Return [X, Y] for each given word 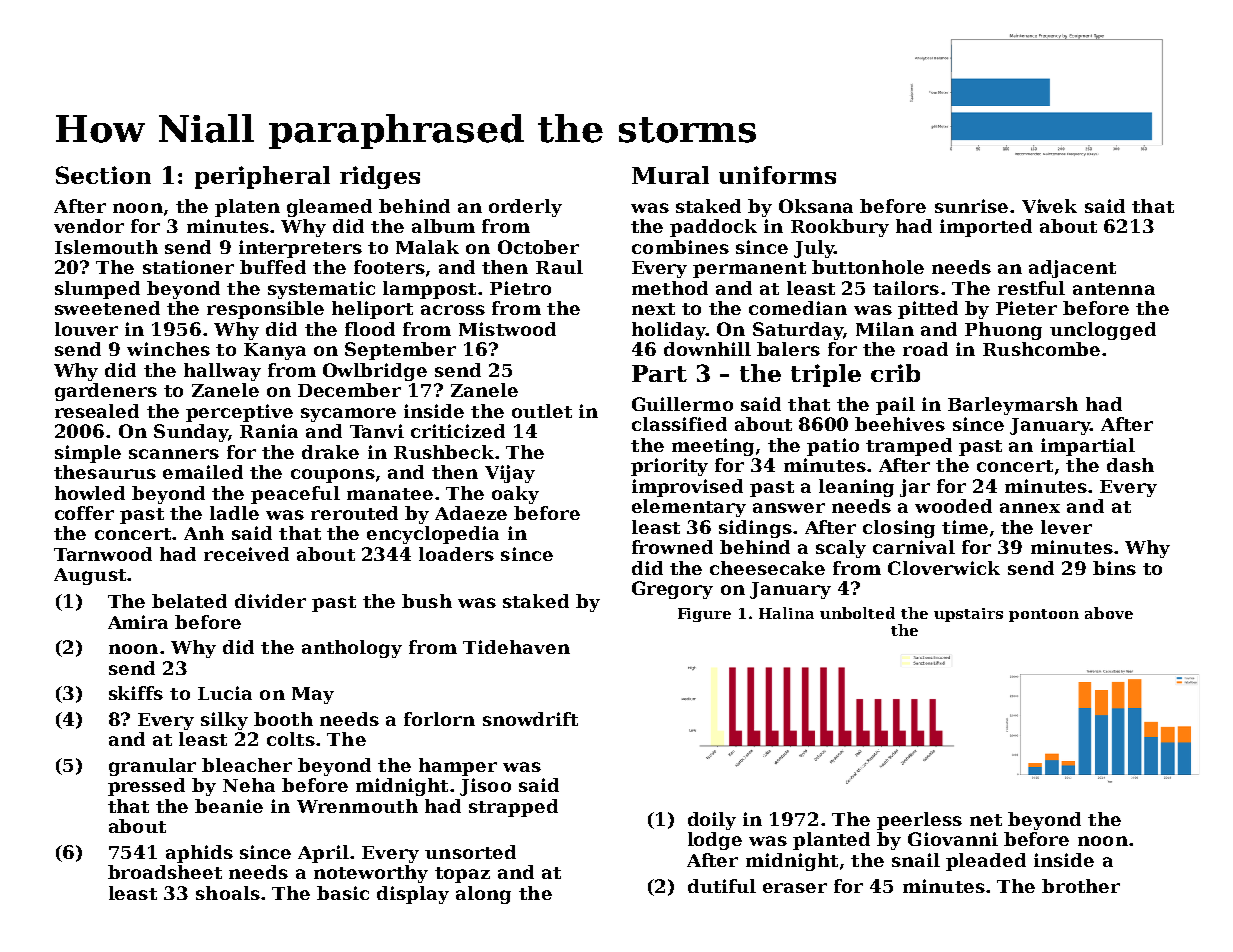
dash [1130, 465]
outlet [542, 411]
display [413, 895]
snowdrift [530, 719]
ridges [380, 177]
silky [224, 721]
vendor [89, 226]
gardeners [106, 392]
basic [343, 893]
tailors [906, 288]
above [1109, 613]
